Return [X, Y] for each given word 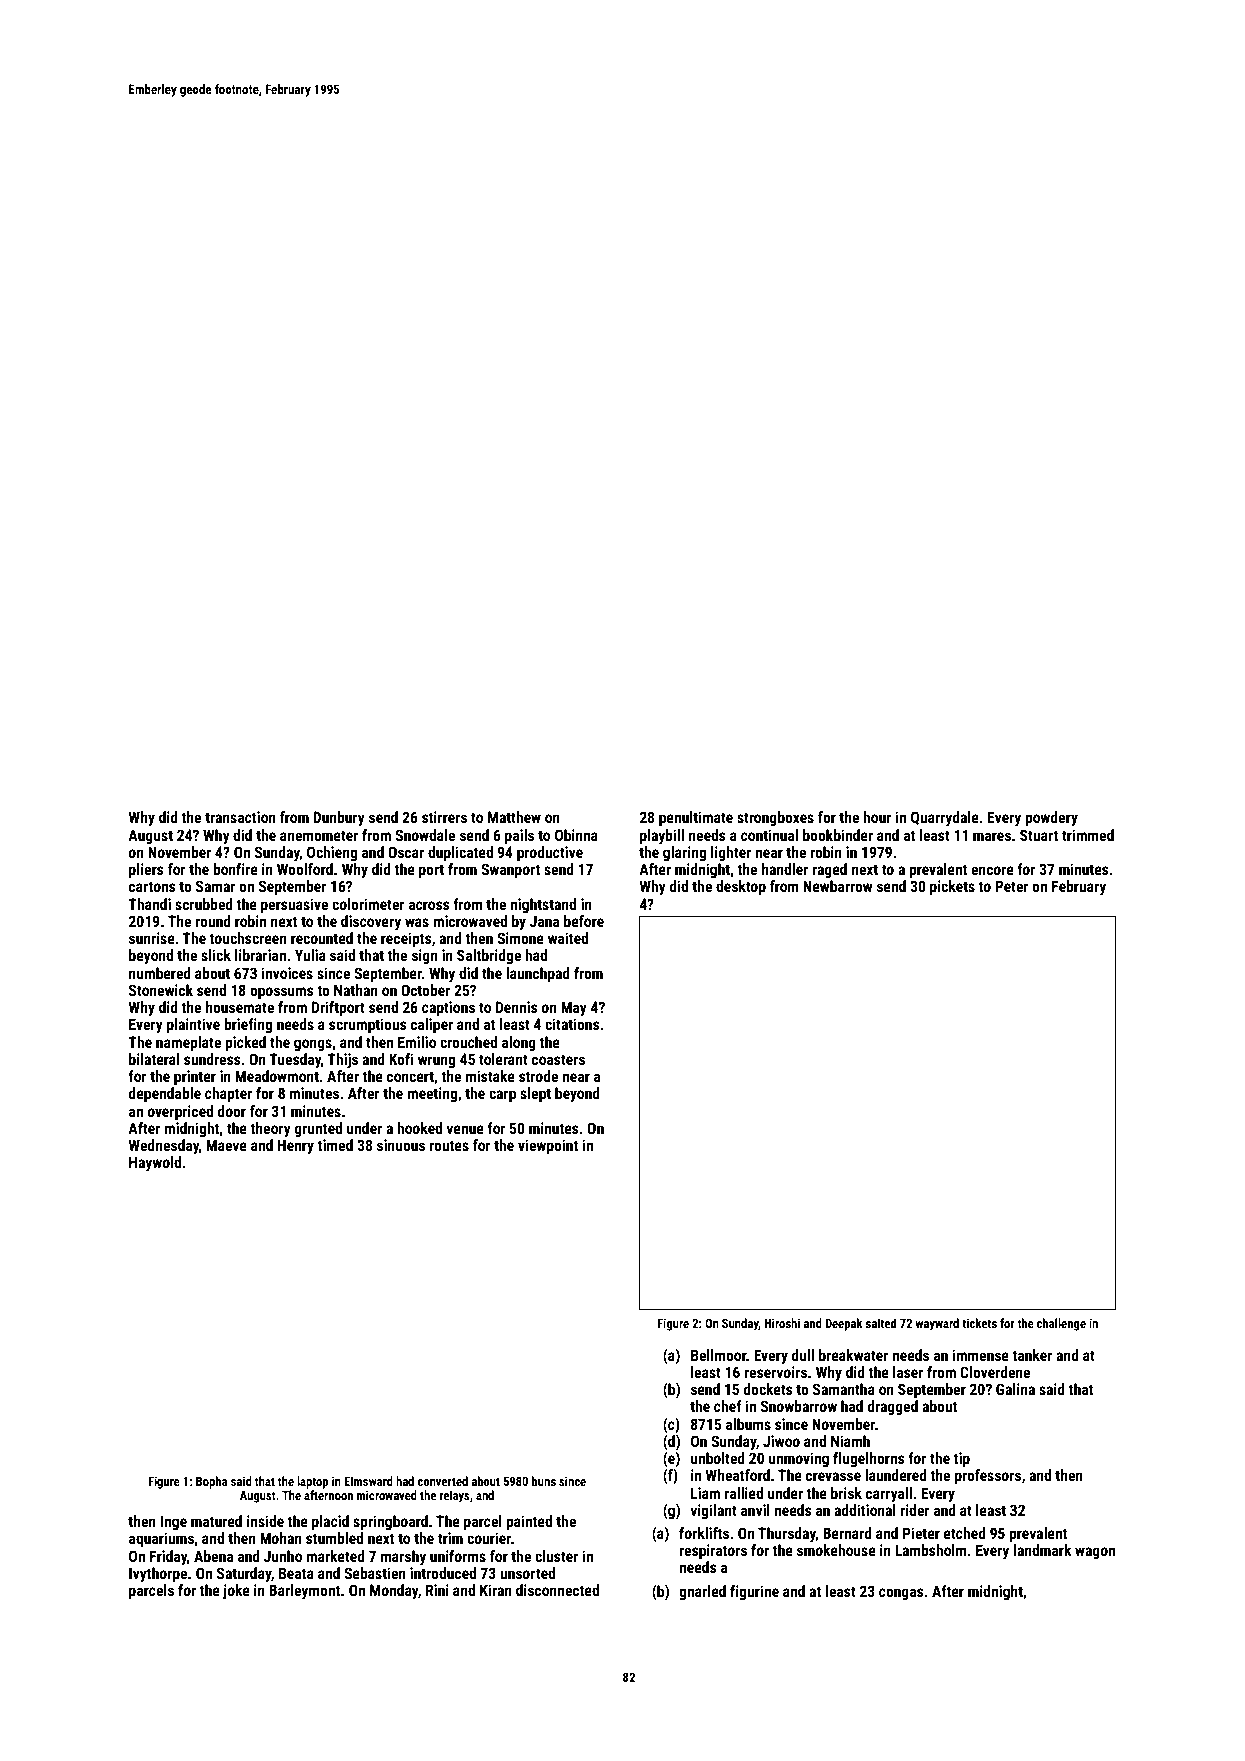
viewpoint [548, 1146]
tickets [979, 1323]
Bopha [211, 1482]
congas [901, 1594]
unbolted [718, 1458]
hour [877, 817]
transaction [240, 817]
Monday [394, 1591]
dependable [165, 1094]
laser [908, 1372]
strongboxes [775, 818]
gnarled [702, 1592]
